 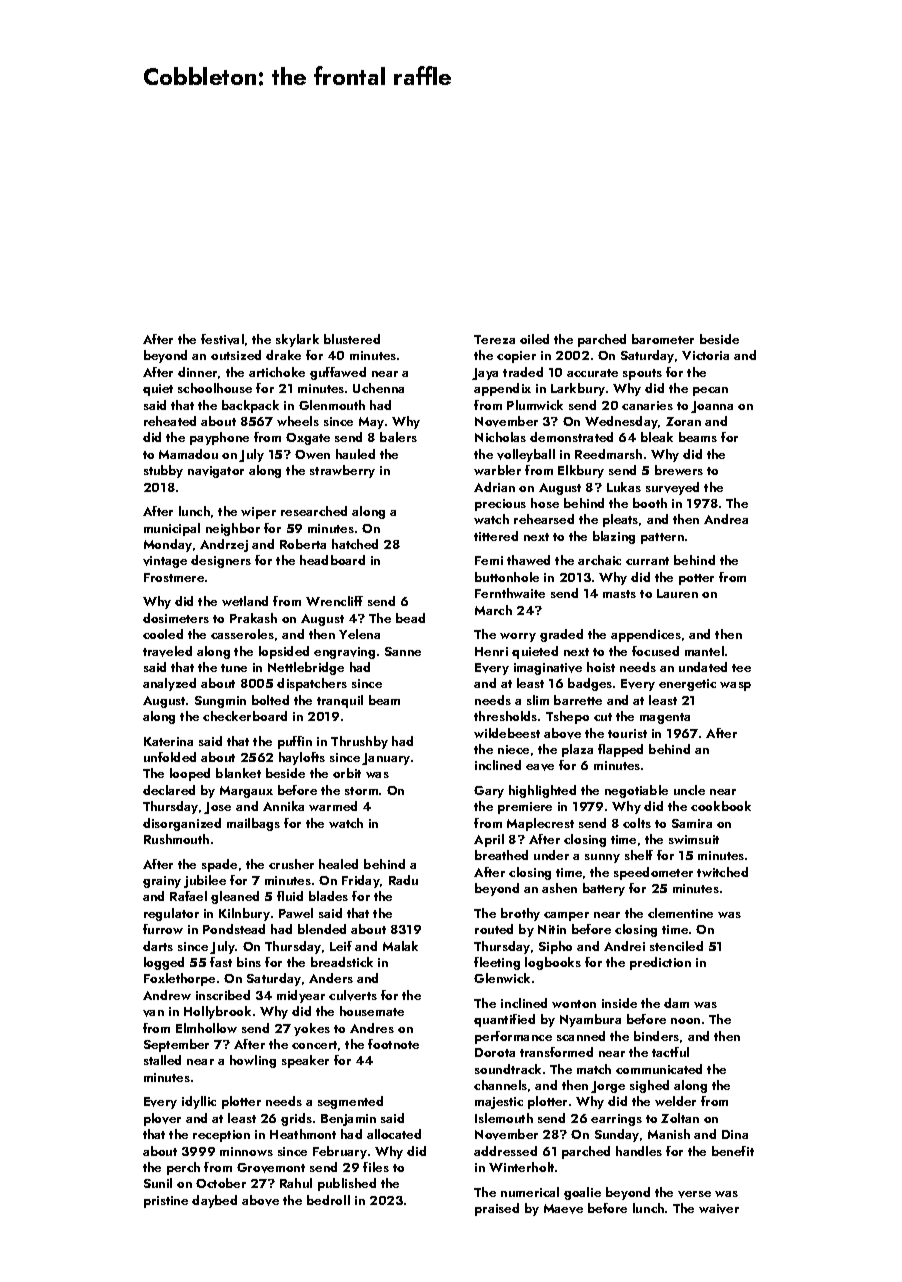 I want to click on reception, so click(x=221, y=1136).
